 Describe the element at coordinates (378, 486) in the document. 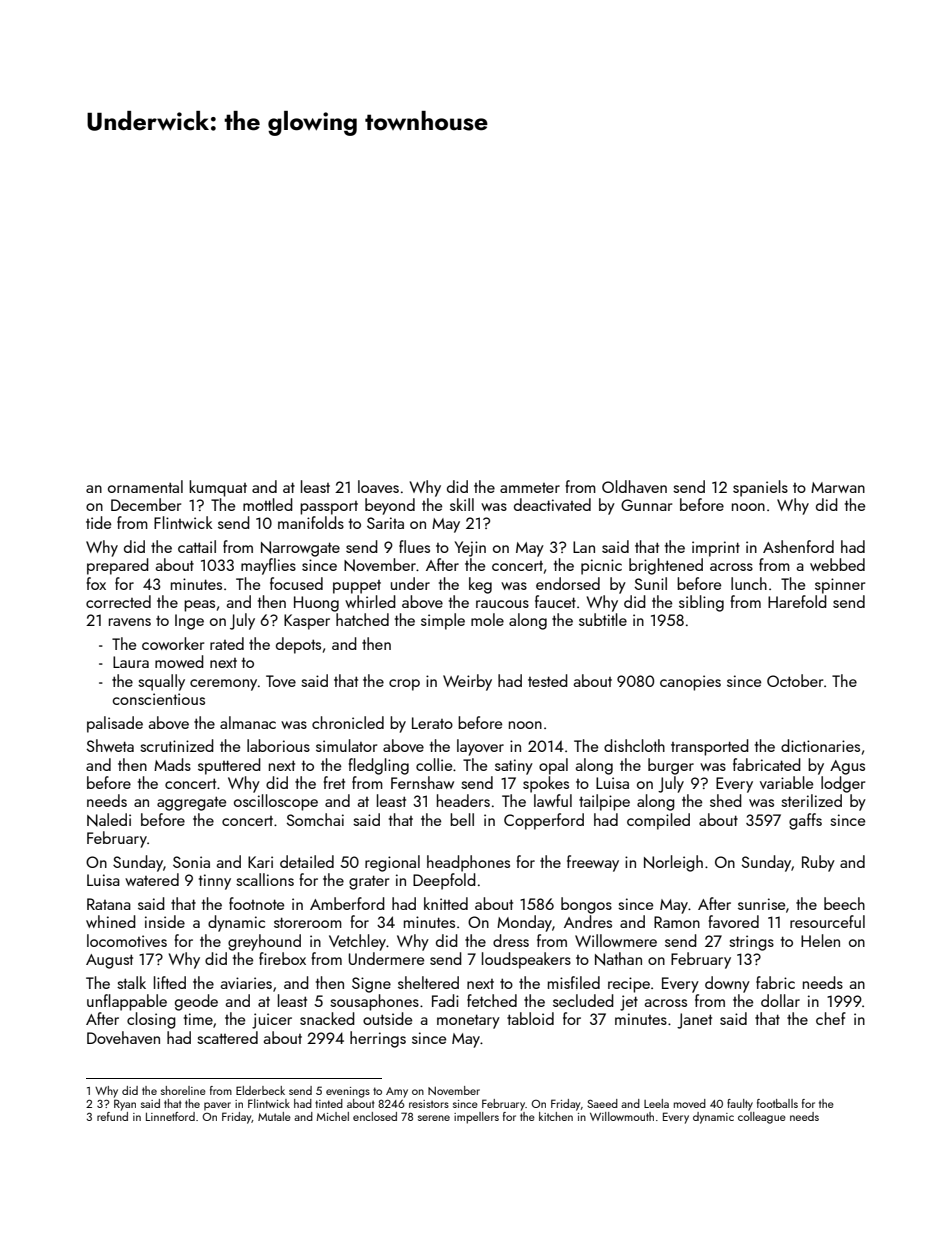

I see `loaves` at that location.
